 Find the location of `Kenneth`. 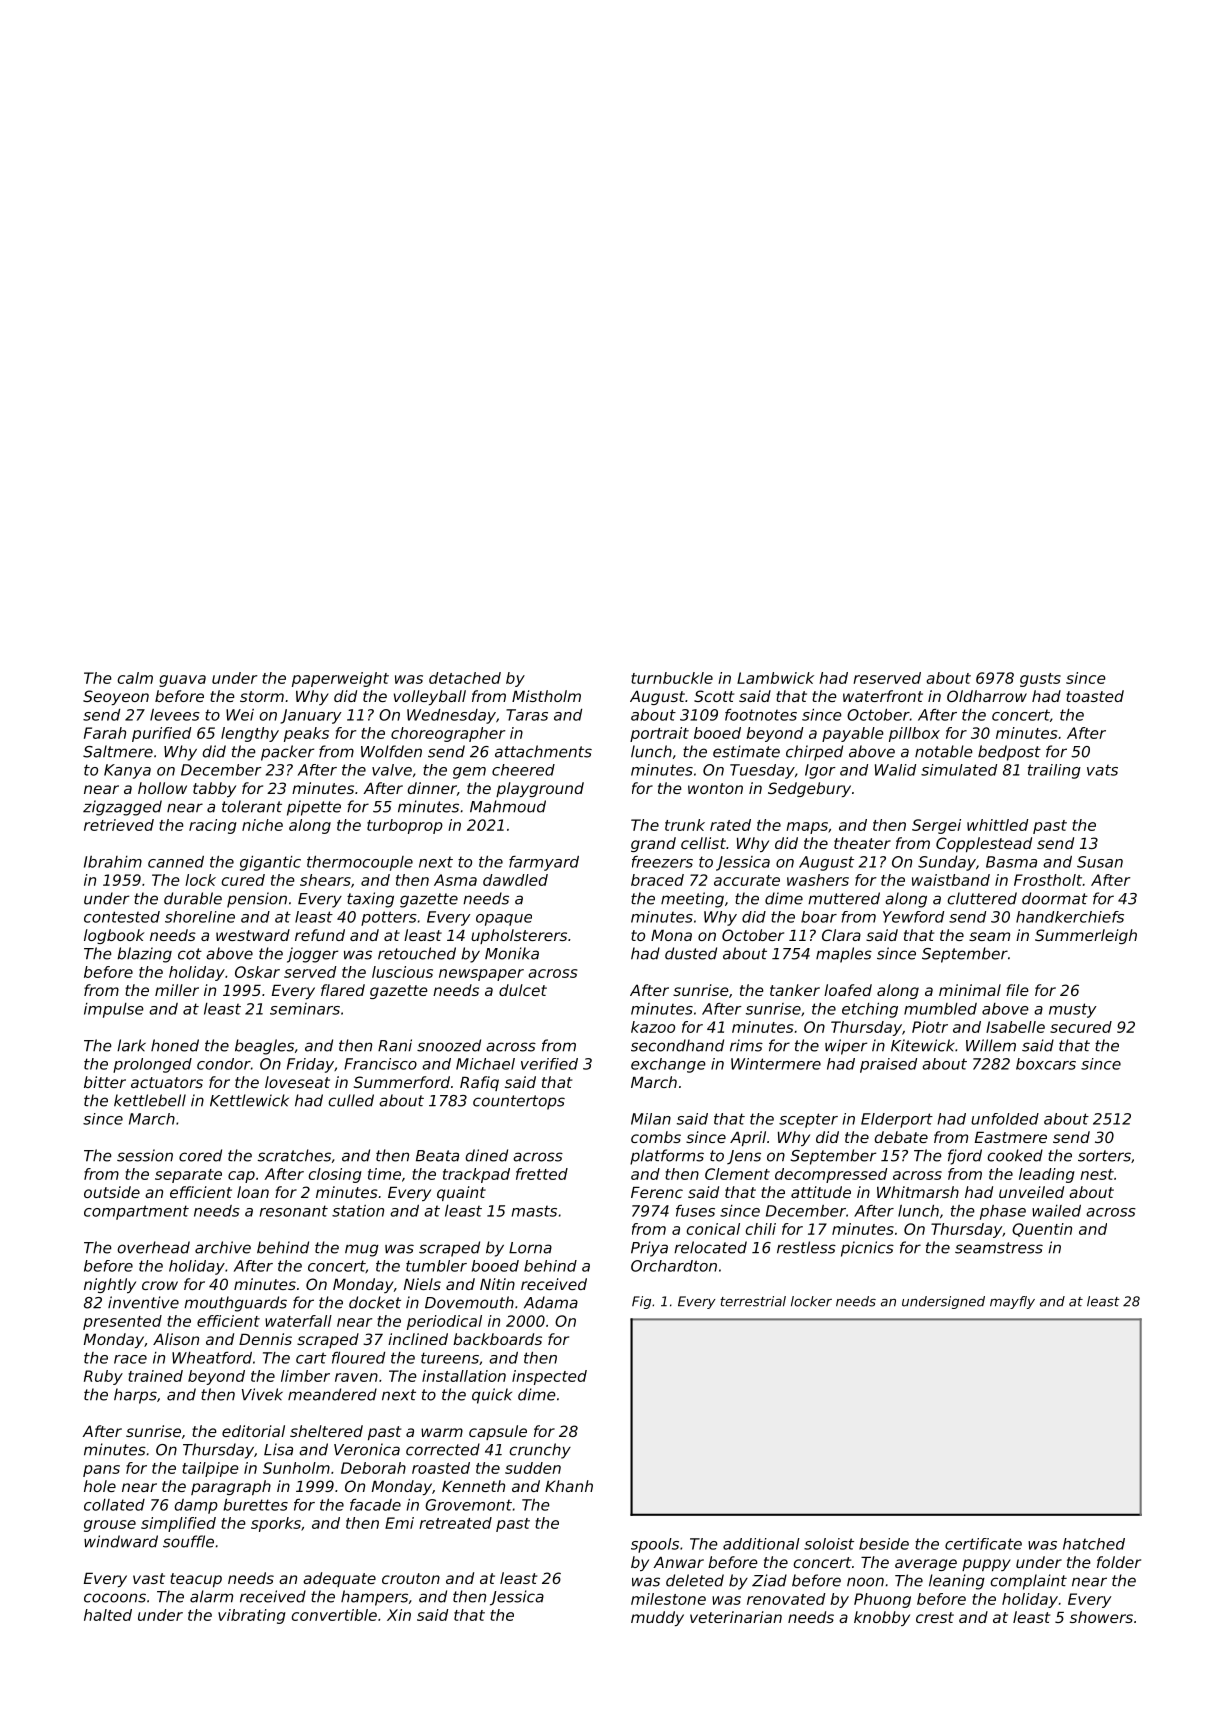

Kenneth is located at coordinates (473, 1486).
